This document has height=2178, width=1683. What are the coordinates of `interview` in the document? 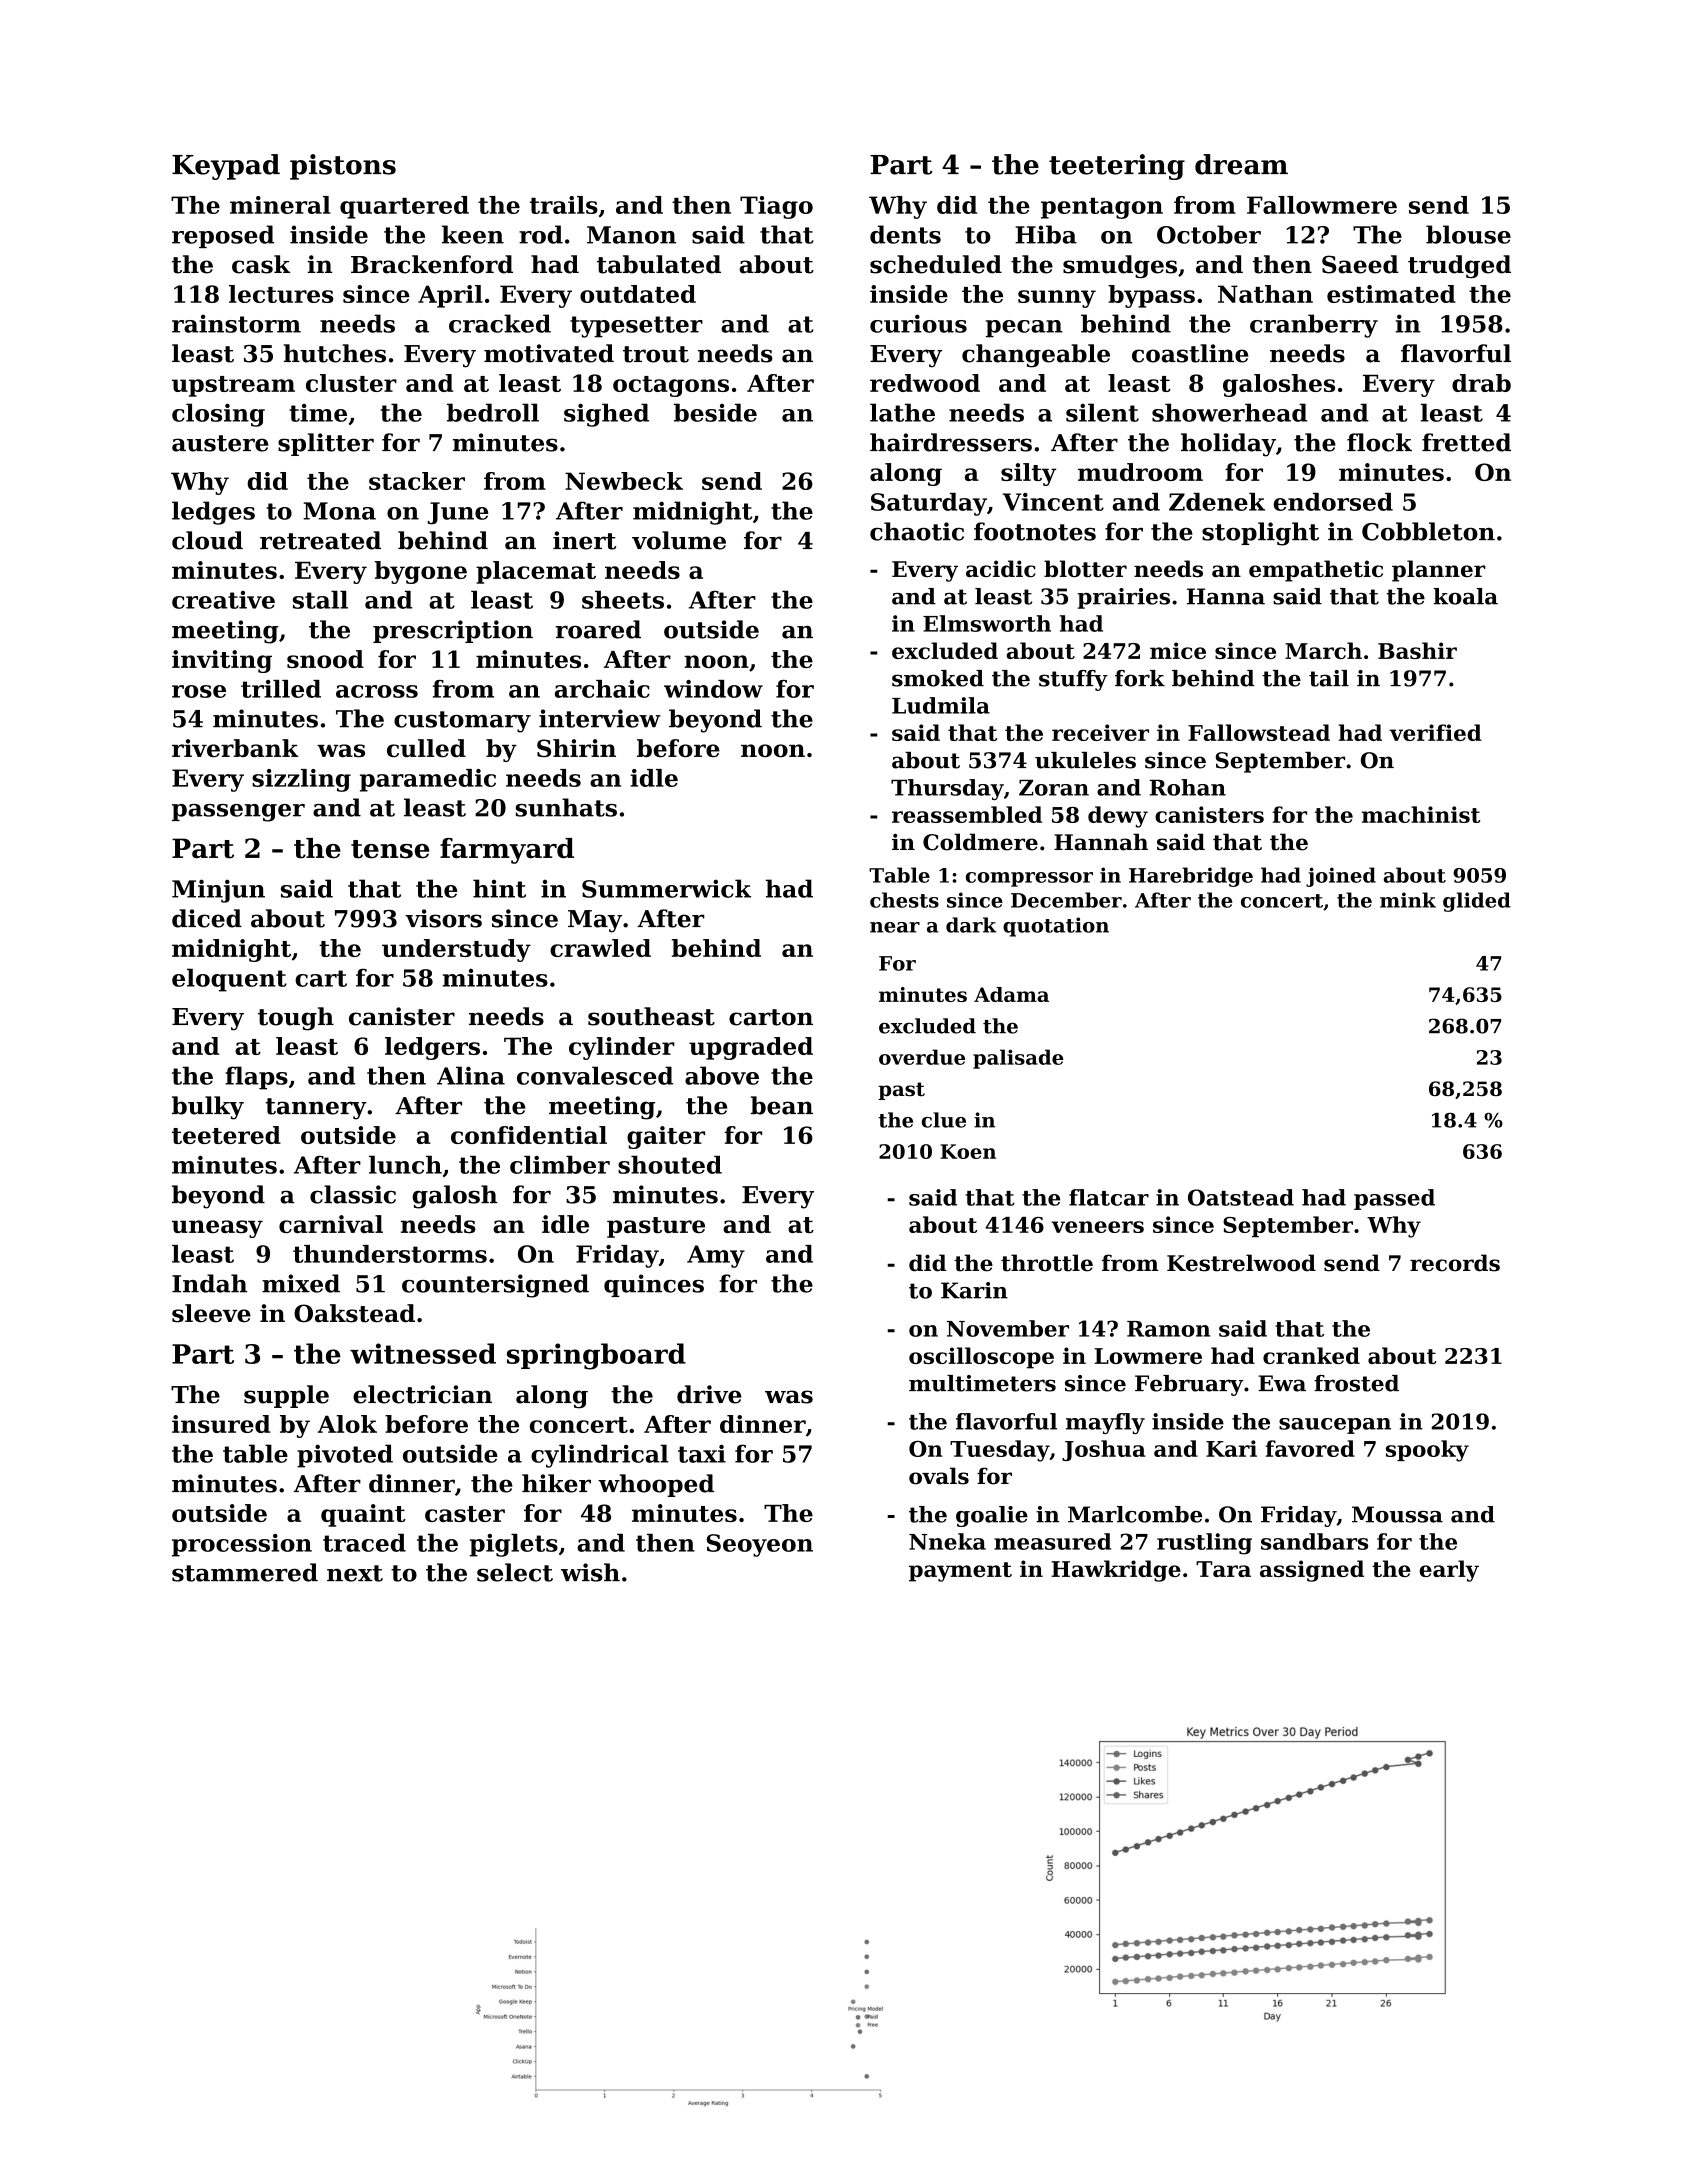 It's located at (600, 718).
